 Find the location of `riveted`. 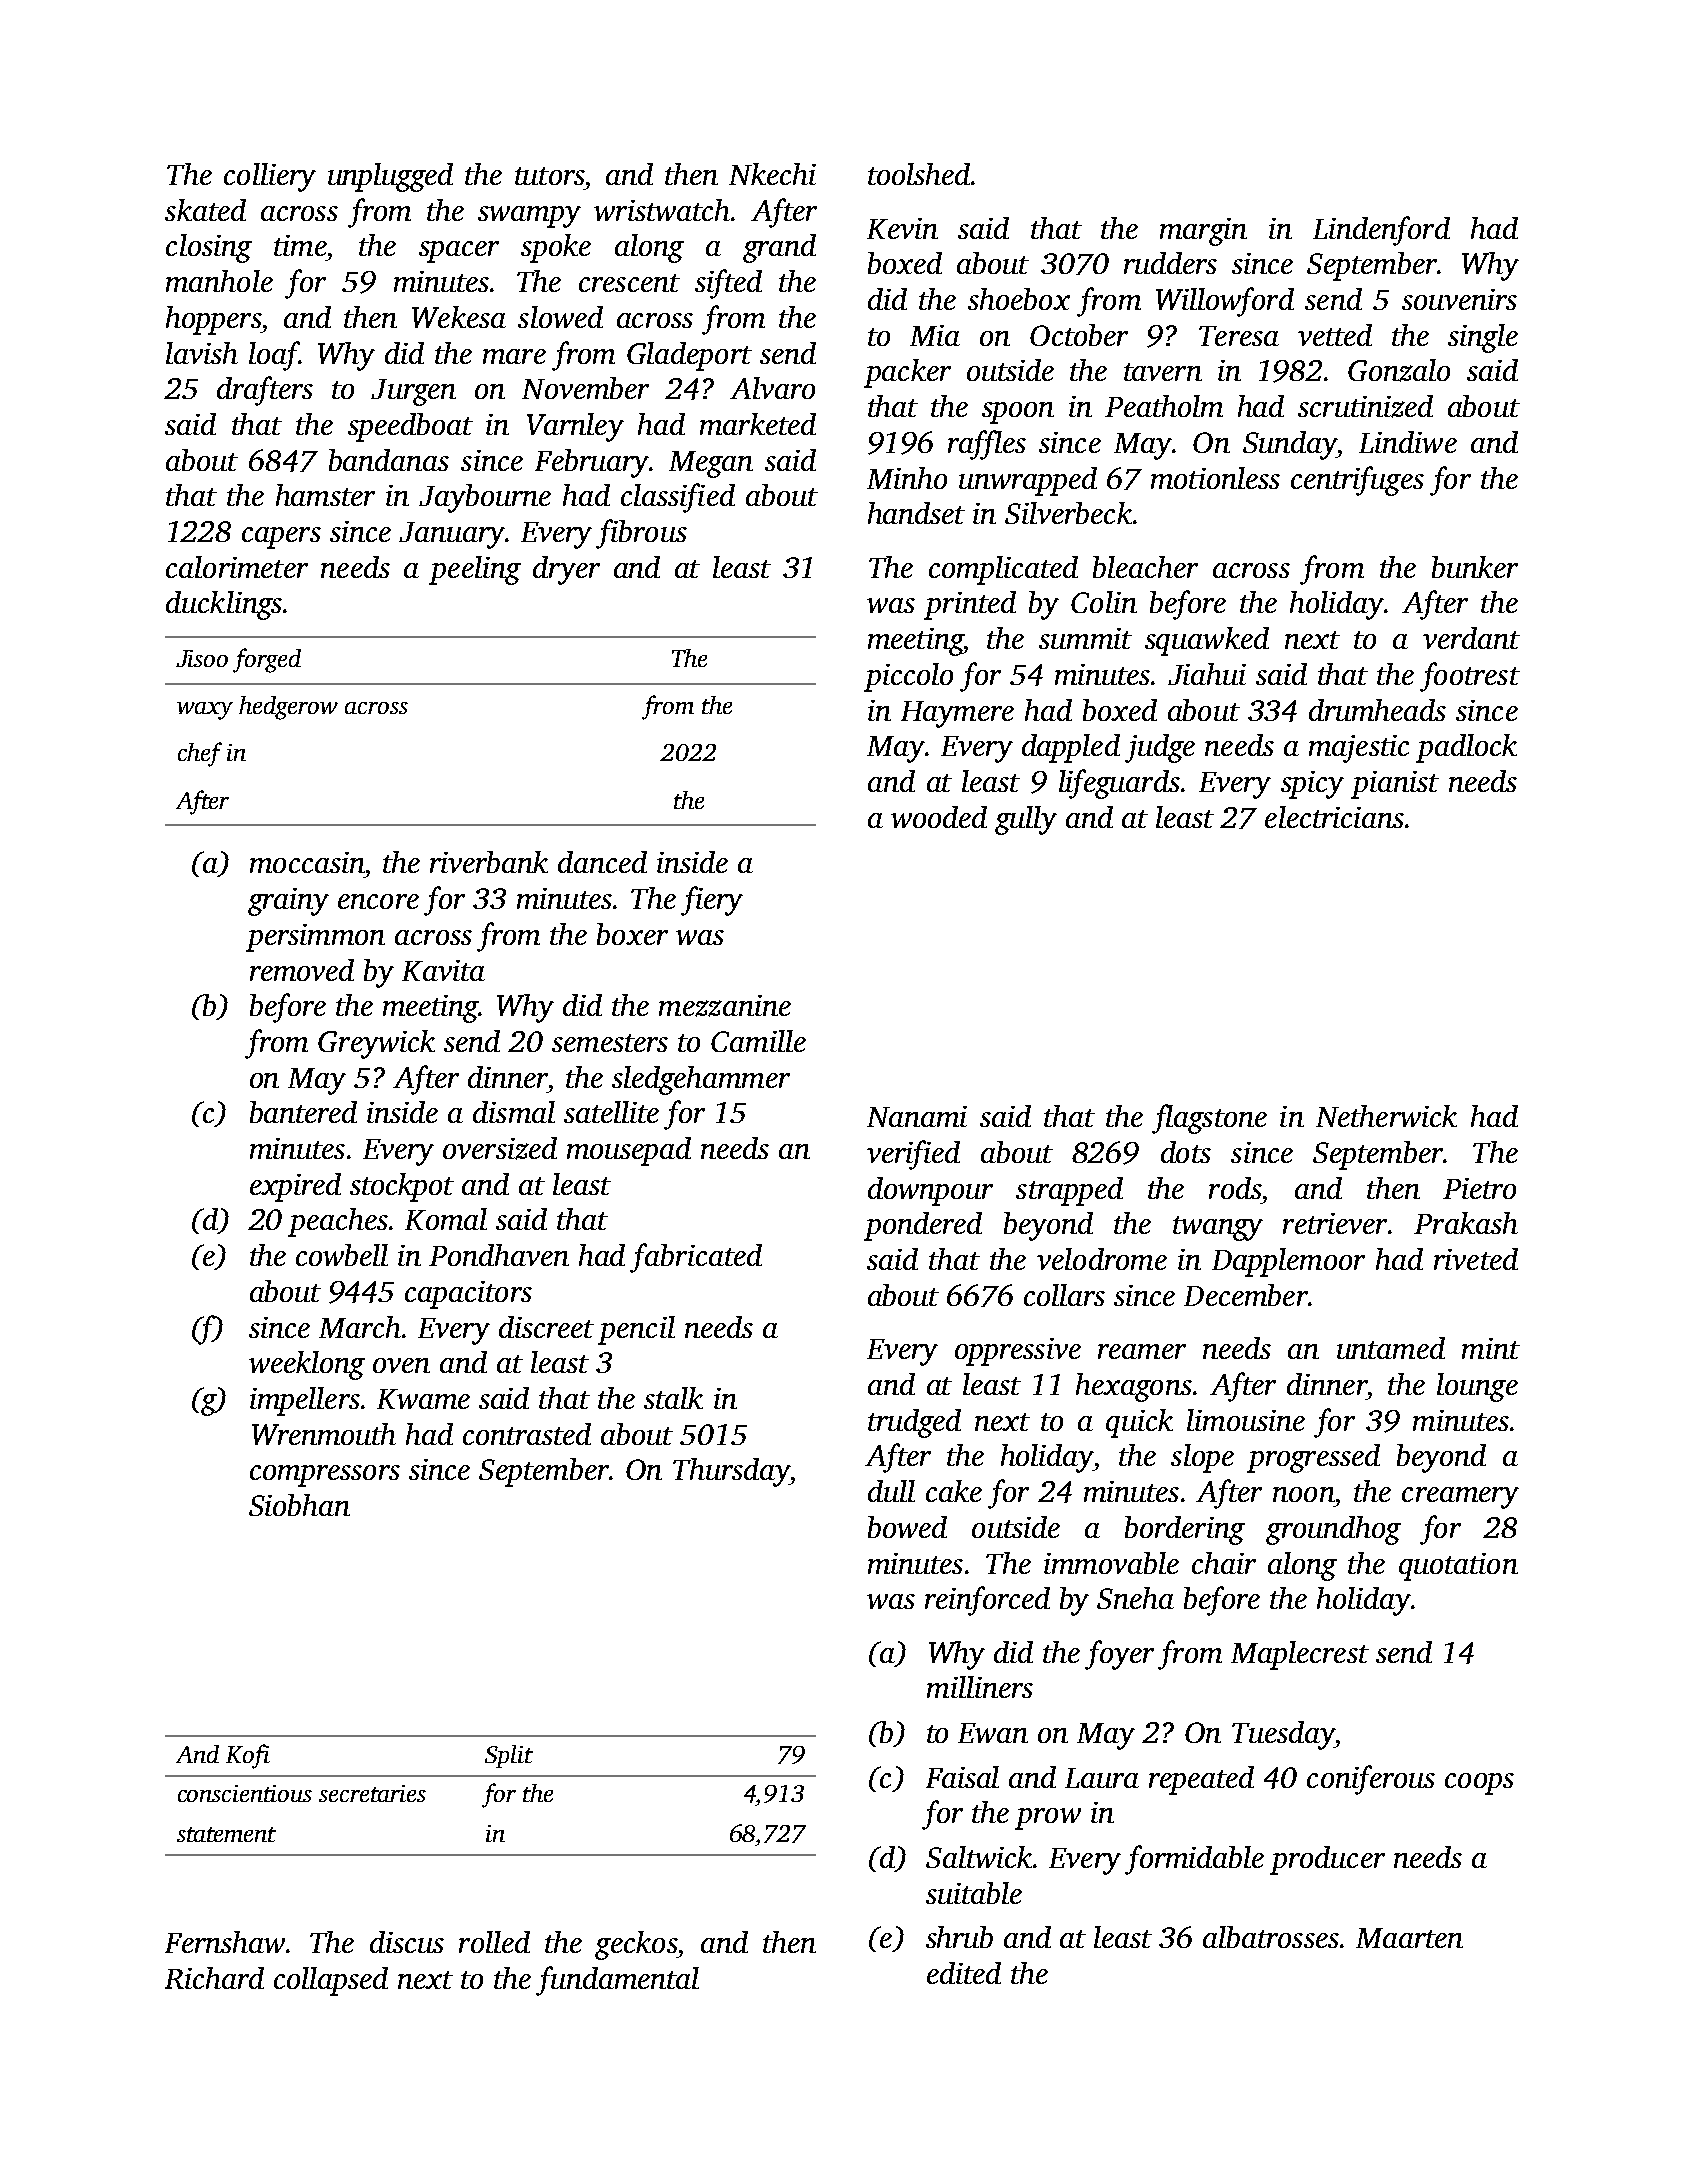

riveted is located at coordinates (1476, 1259).
